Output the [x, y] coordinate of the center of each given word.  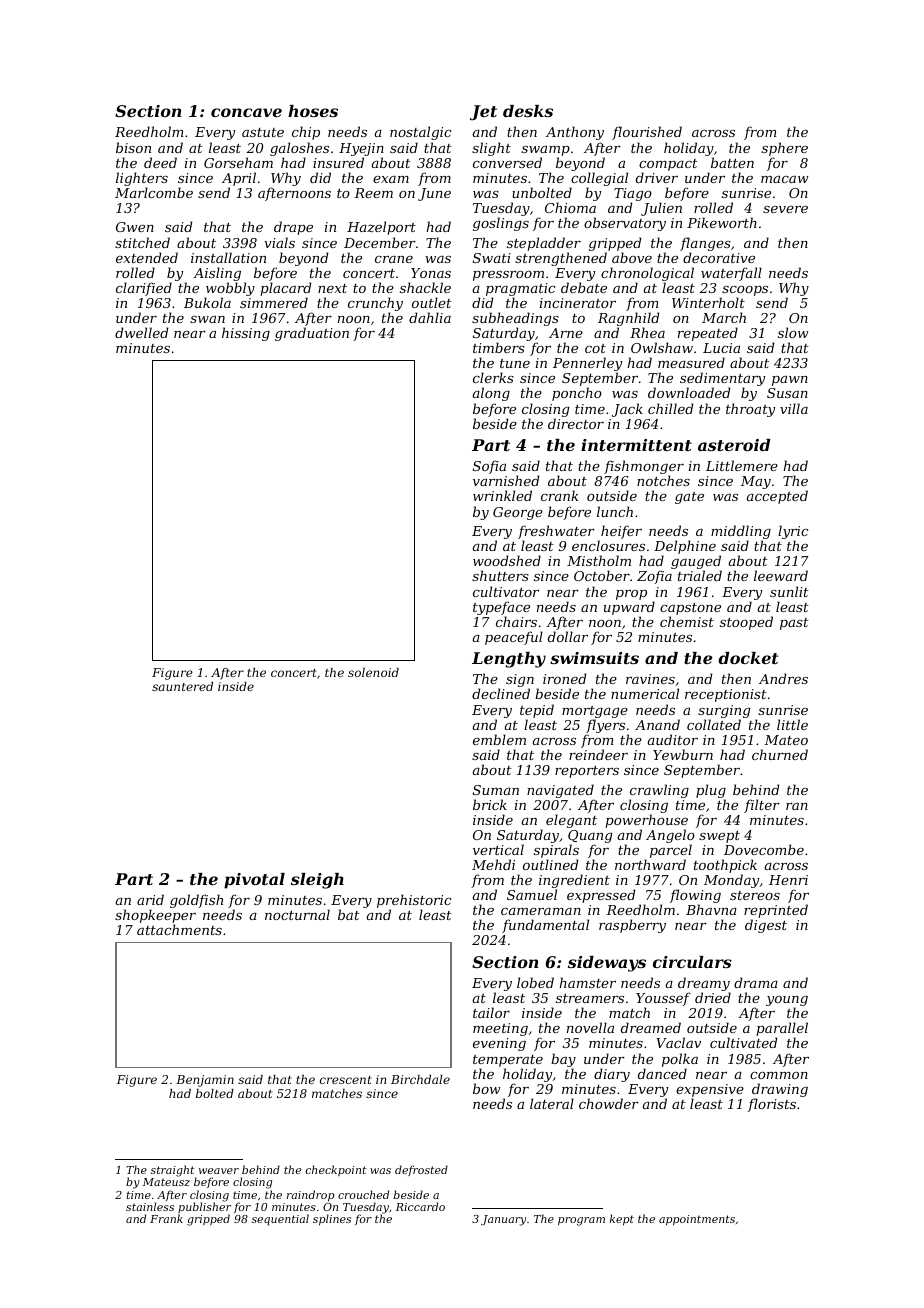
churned [780, 754]
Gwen [135, 227]
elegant [571, 821]
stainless [150, 1206]
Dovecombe [764, 849]
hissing [246, 334]
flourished [647, 133]
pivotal [254, 881]
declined [501, 694]
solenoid [373, 672]
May [756, 482]
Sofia [489, 467]
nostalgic [420, 133]
